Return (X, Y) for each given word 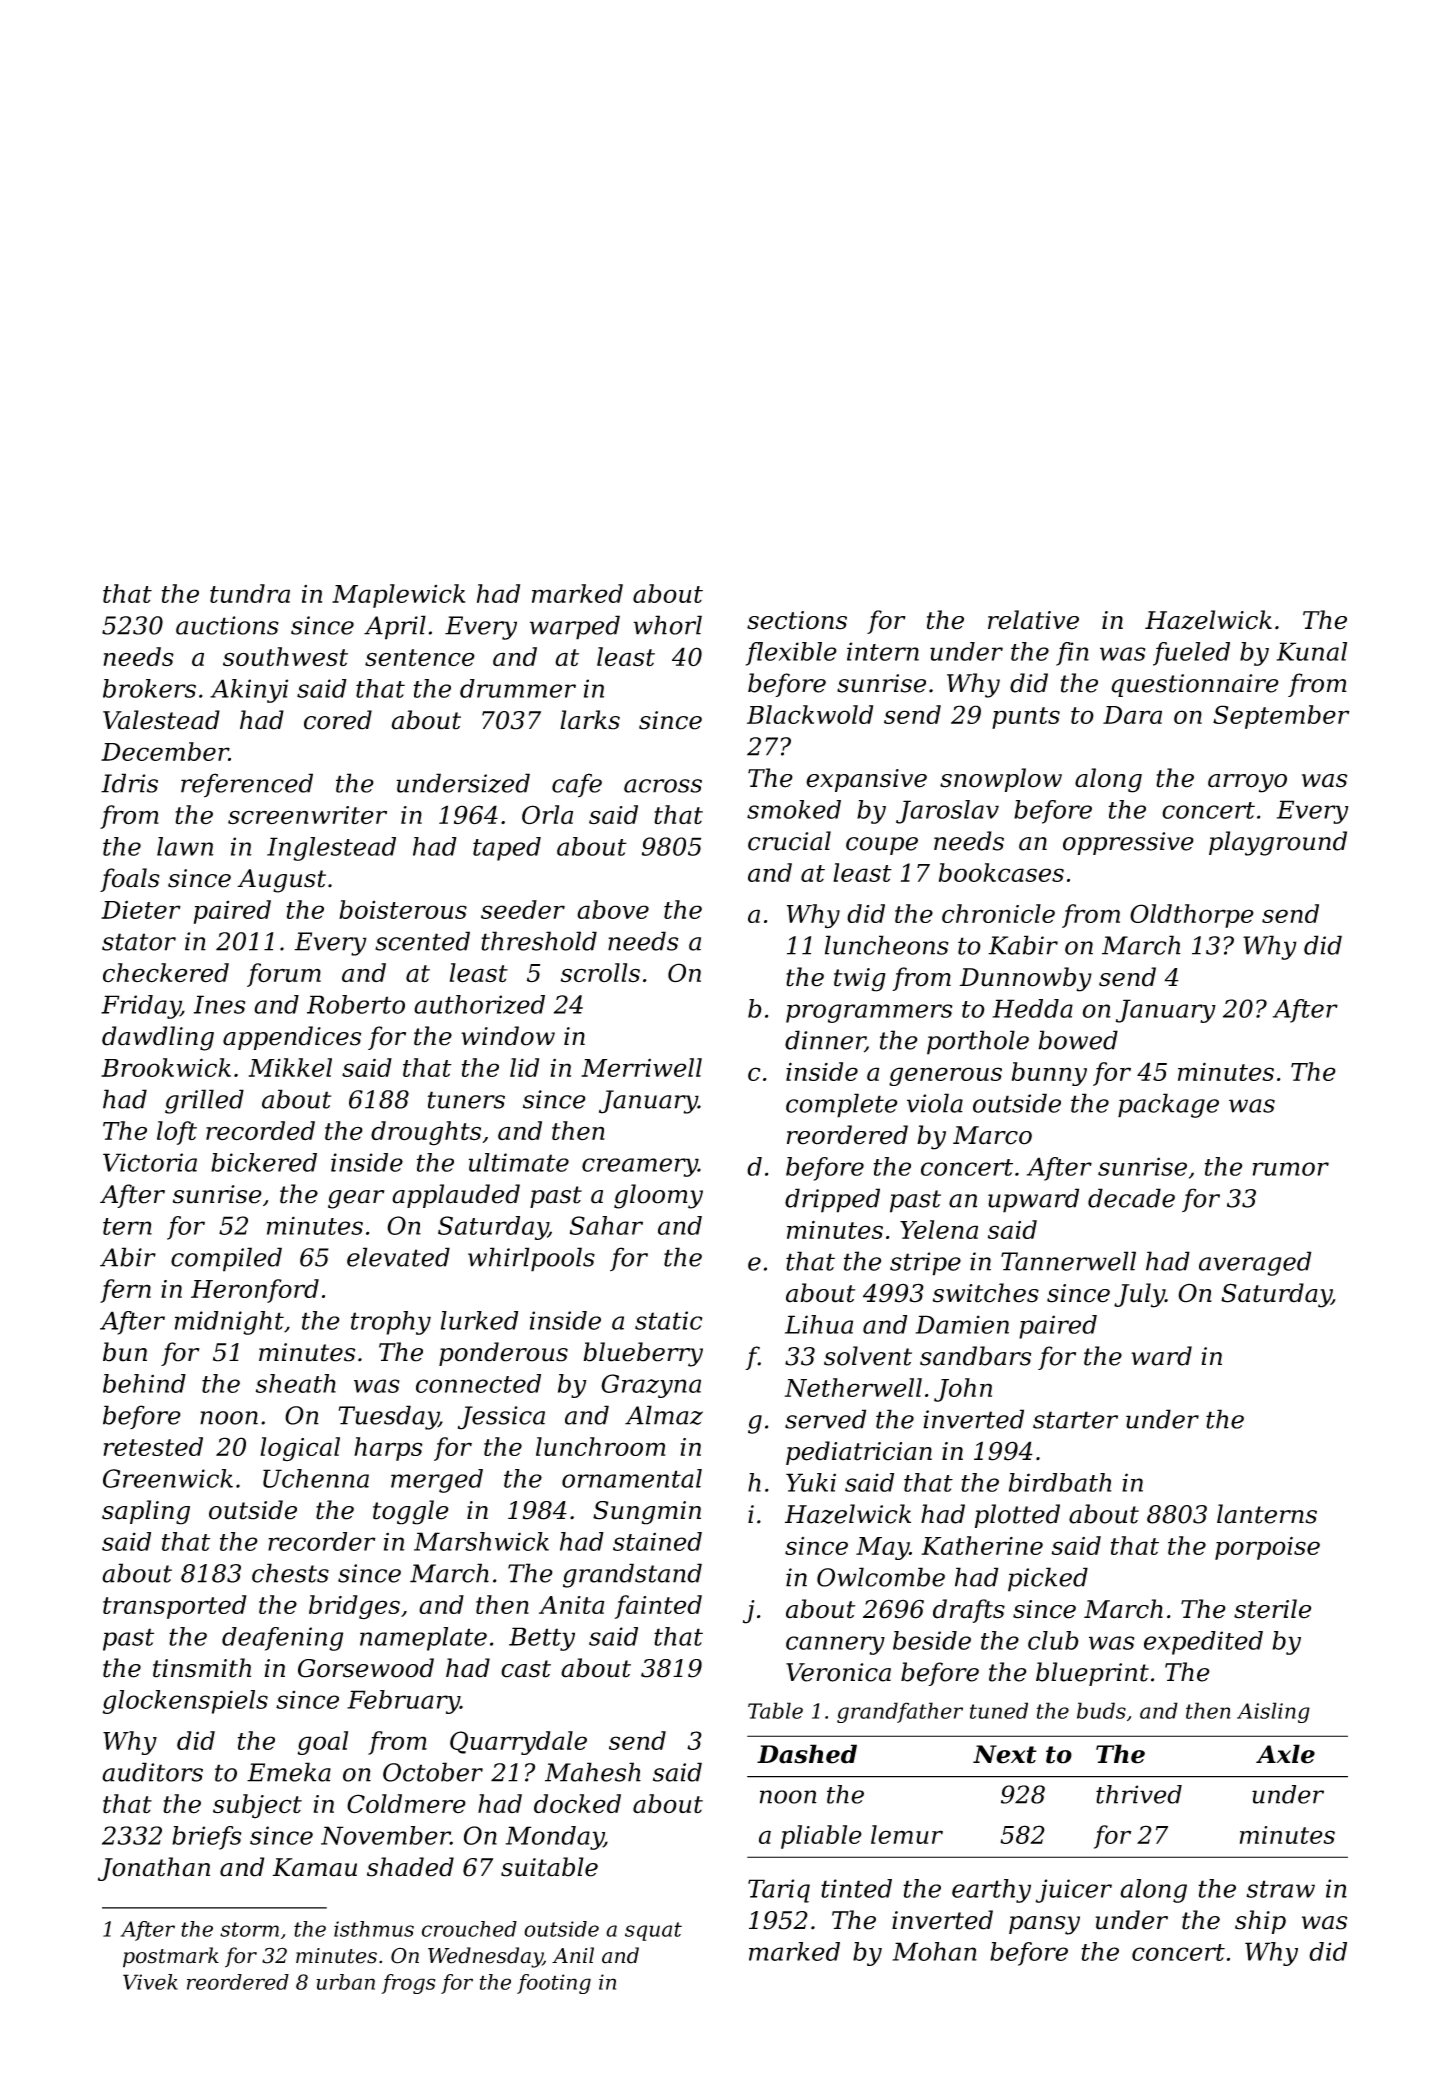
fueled (1191, 654)
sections (797, 620)
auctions (227, 625)
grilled (204, 1101)
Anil (573, 1955)
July (1139, 1295)
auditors (152, 1772)
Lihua (819, 1324)
